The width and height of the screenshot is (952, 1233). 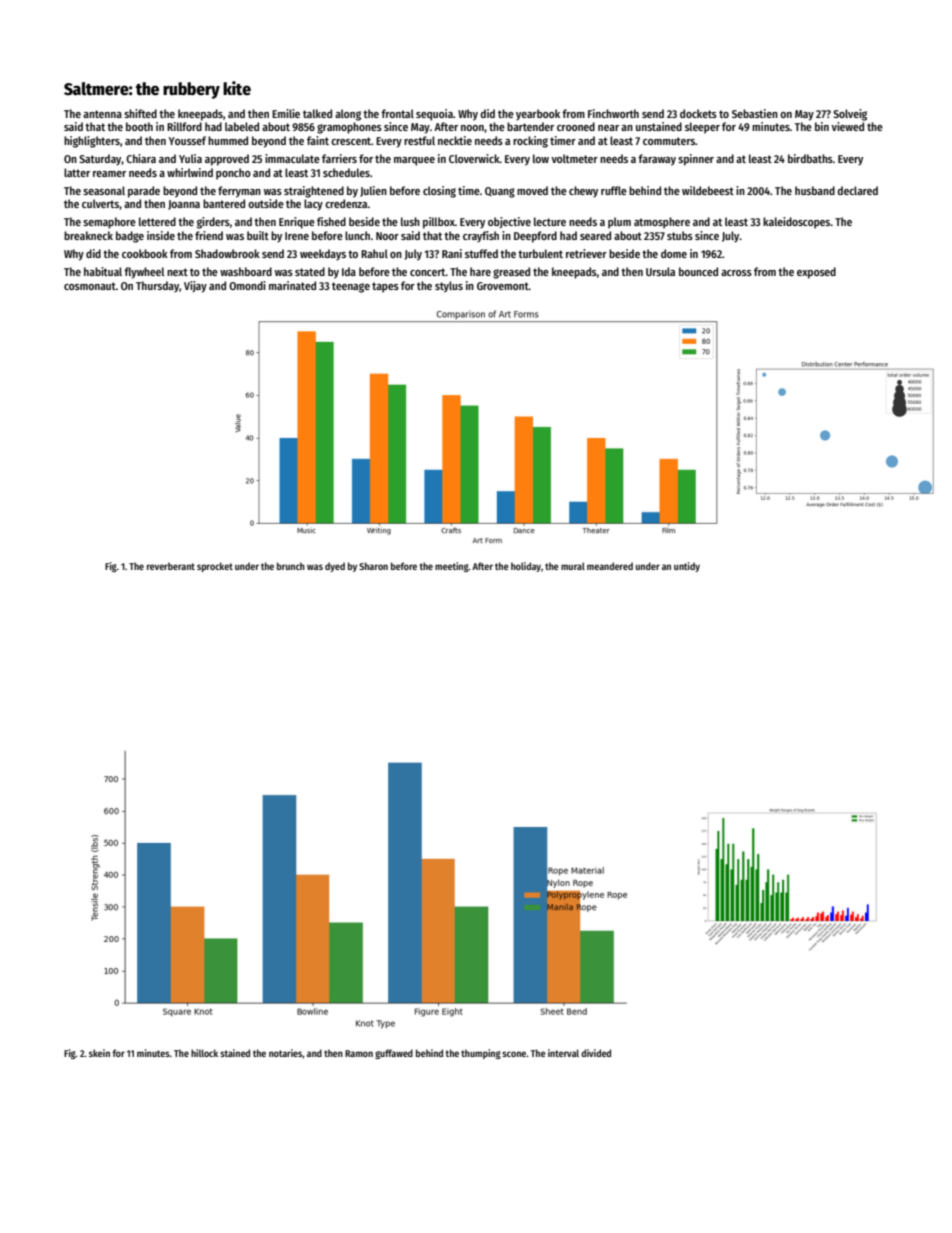 I want to click on untidy, so click(x=687, y=567).
